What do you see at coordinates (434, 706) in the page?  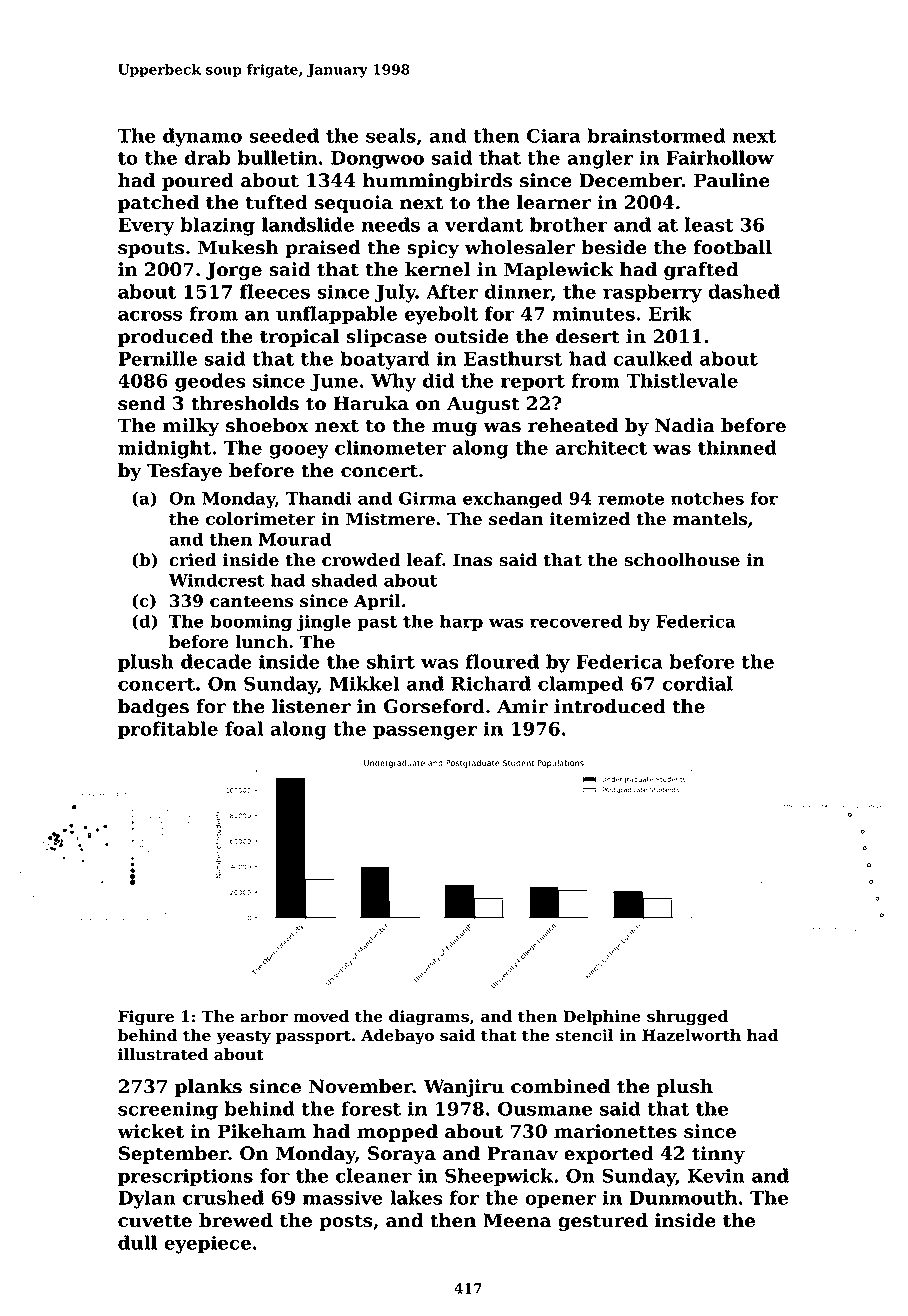 I see `Gorseford` at bounding box center [434, 706].
